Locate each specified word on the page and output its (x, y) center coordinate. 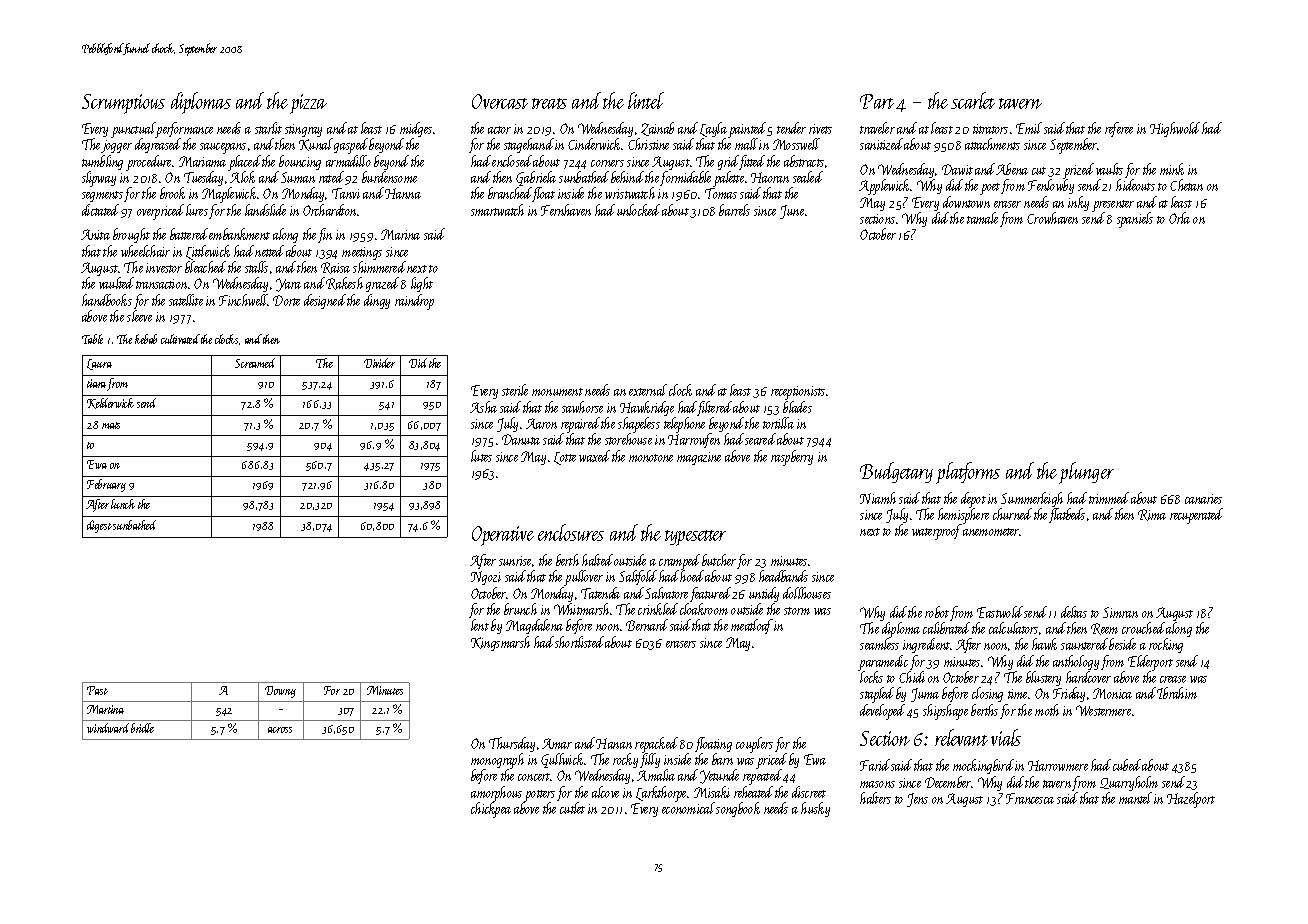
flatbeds (1067, 515)
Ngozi (486, 578)
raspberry (792, 458)
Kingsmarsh (500, 643)
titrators (990, 129)
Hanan (614, 743)
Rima (1152, 515)
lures (197, 210)
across (280, 730)
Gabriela (536, 178)
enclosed (512, 161)
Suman (298, 177)
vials (1006, 737)
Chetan (1186, 185)
